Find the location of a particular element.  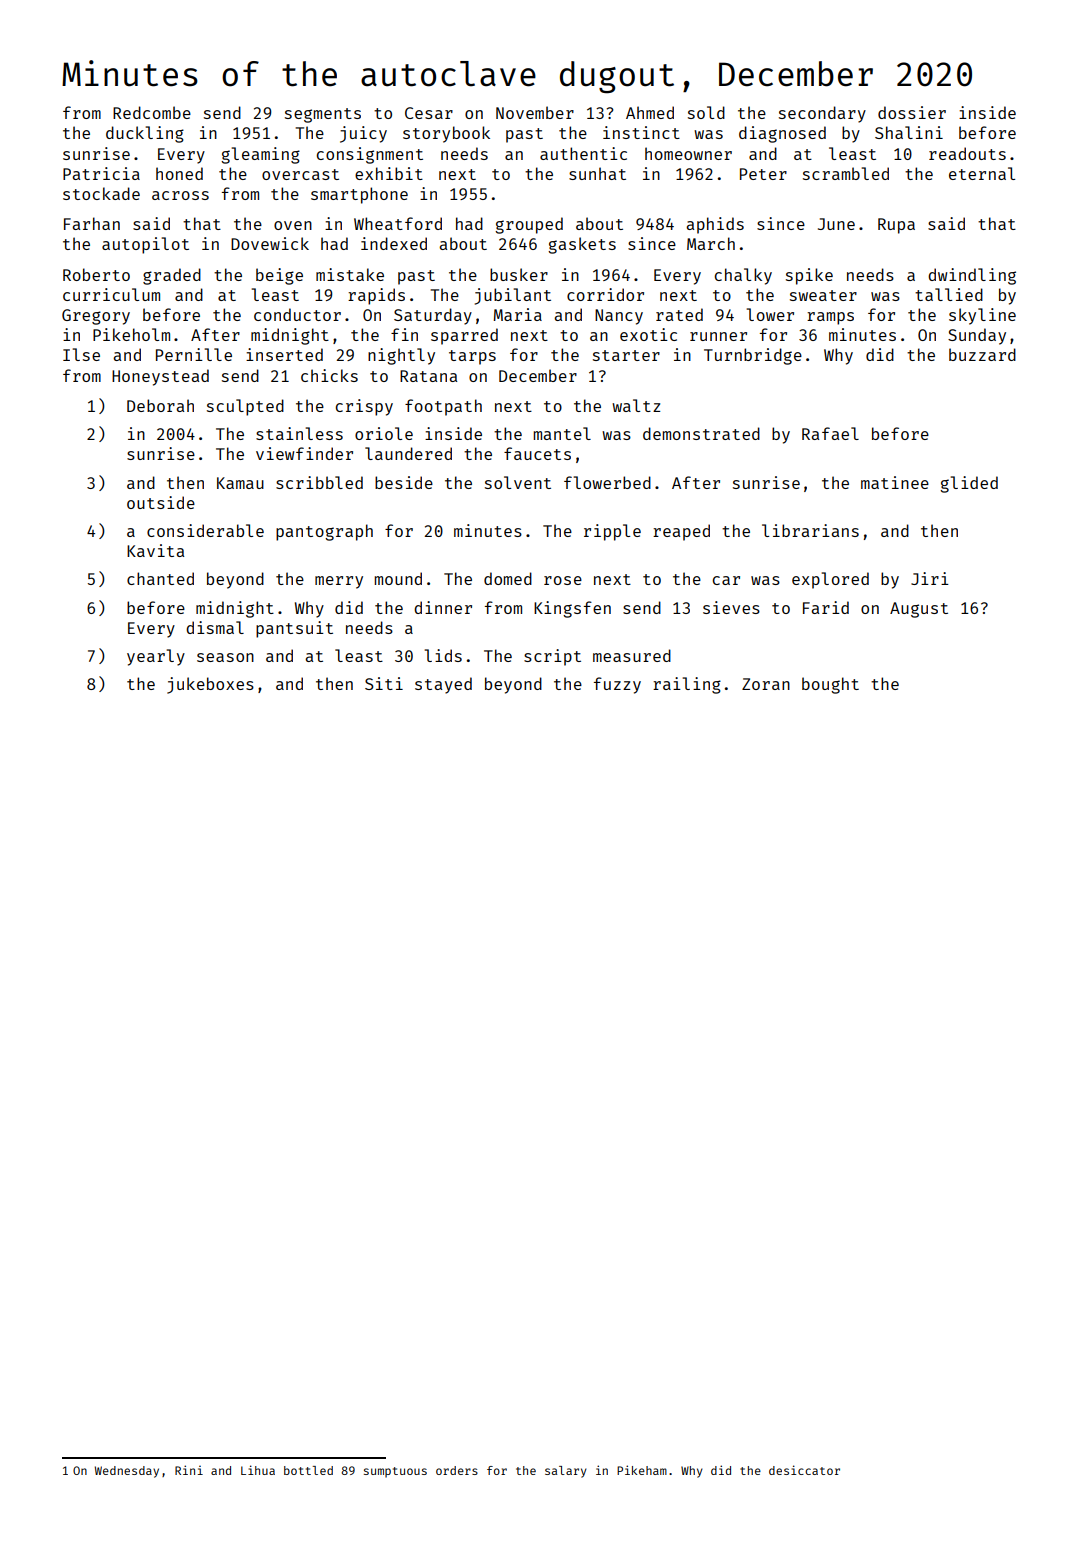

Farhan is located at coordinates (92, 223).
